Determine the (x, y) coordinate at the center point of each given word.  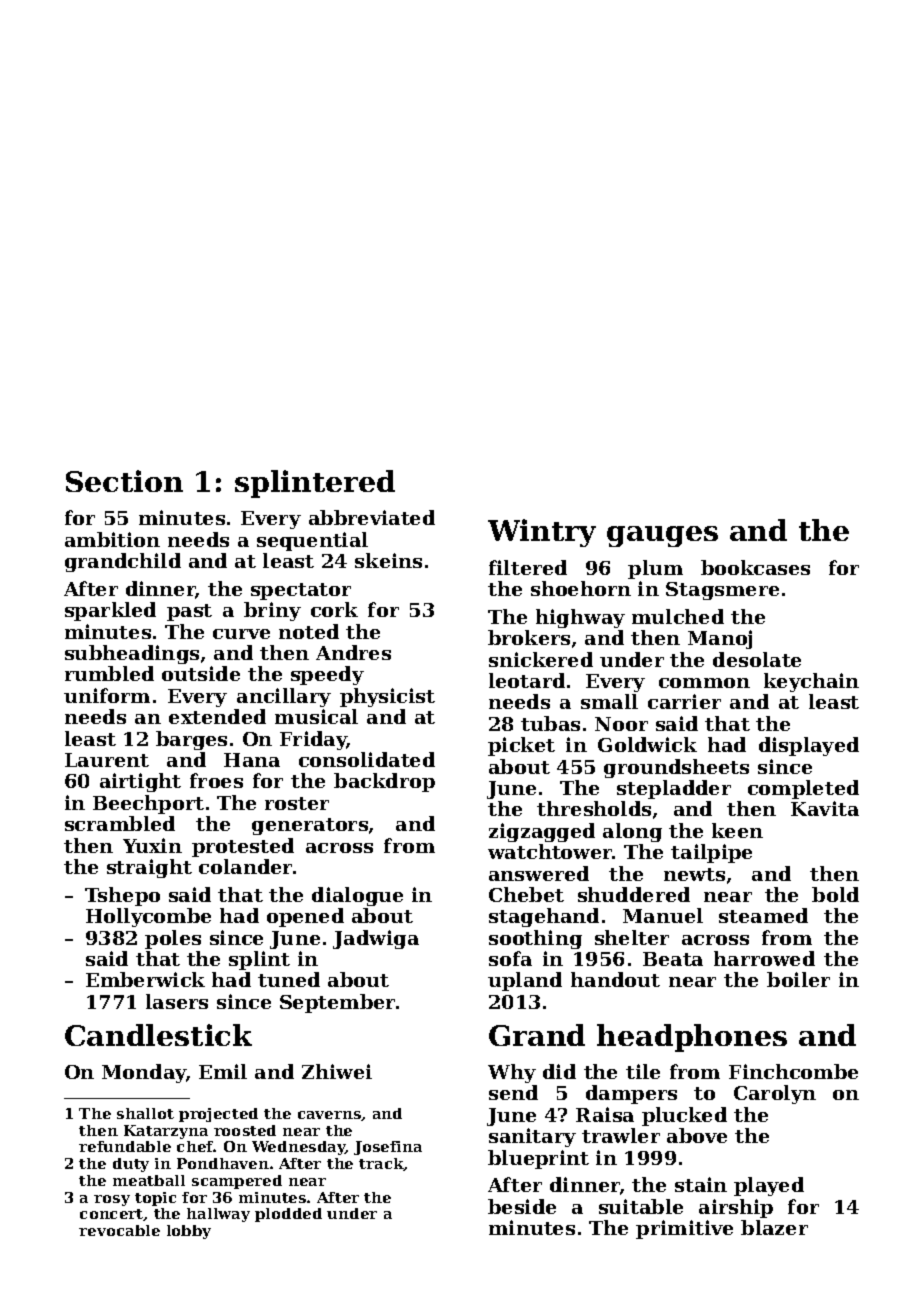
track (381, 1164)
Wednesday (299, 1148)
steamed (763, 915)
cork (334, 609)
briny (272, 611)
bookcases (755, 567)
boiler (798, 979)
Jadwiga (376, 939)
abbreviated (372, 517)
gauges (662, 536)
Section (124, 481)
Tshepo (122, 896)
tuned (289, 979)
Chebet (526, 894)
